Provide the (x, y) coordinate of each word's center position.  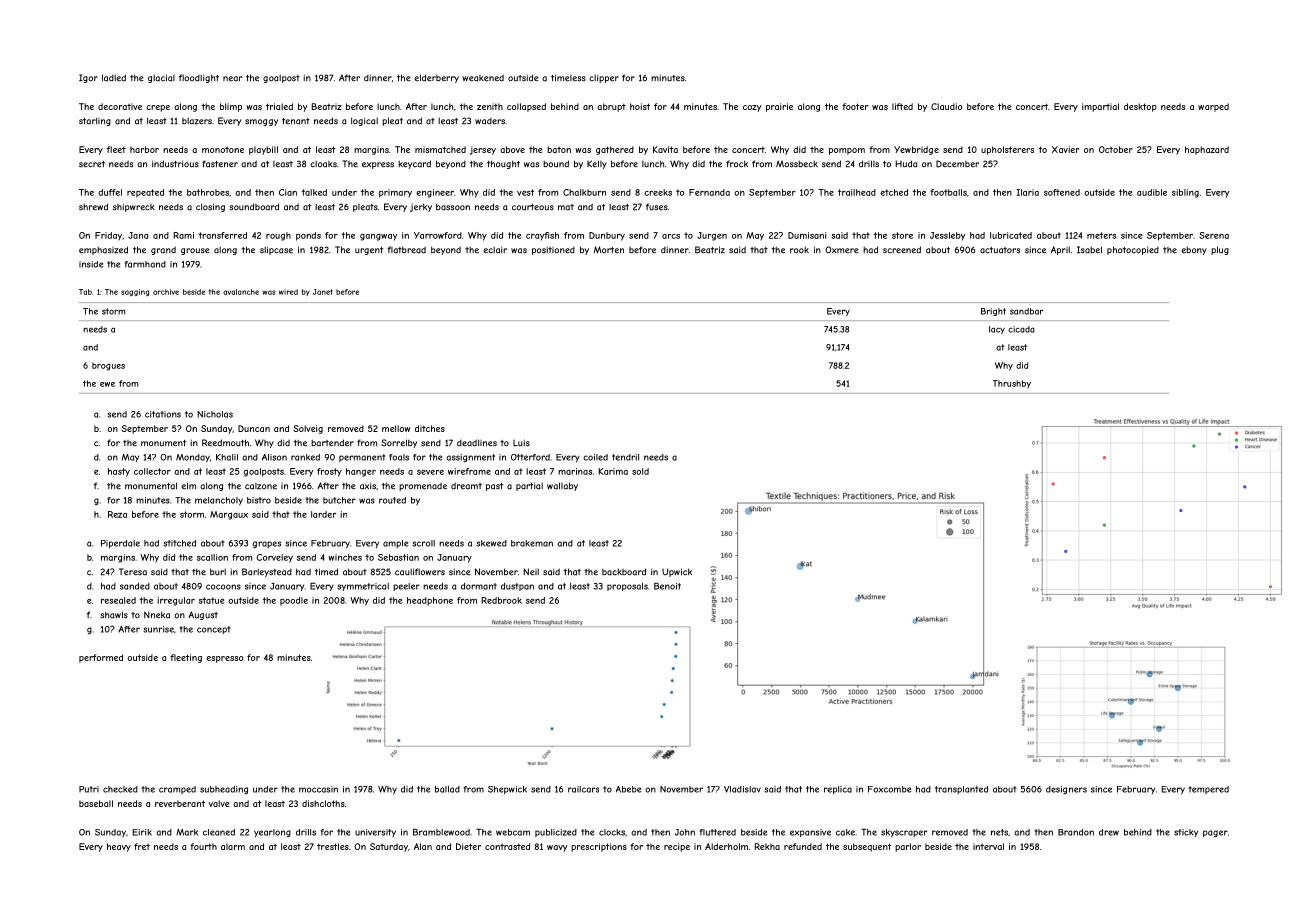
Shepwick (507, 790)
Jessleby (947, 236)
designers (1066, 790)
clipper (604, 78)
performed (101, 658)
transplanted (961, 790)
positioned (553, 250)
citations (163, 414)
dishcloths (323, 803)
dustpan (517, 587)
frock (737, 164)
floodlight (199, 78)
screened (902, 249)
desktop (1140, 107)
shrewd (93, 206)
